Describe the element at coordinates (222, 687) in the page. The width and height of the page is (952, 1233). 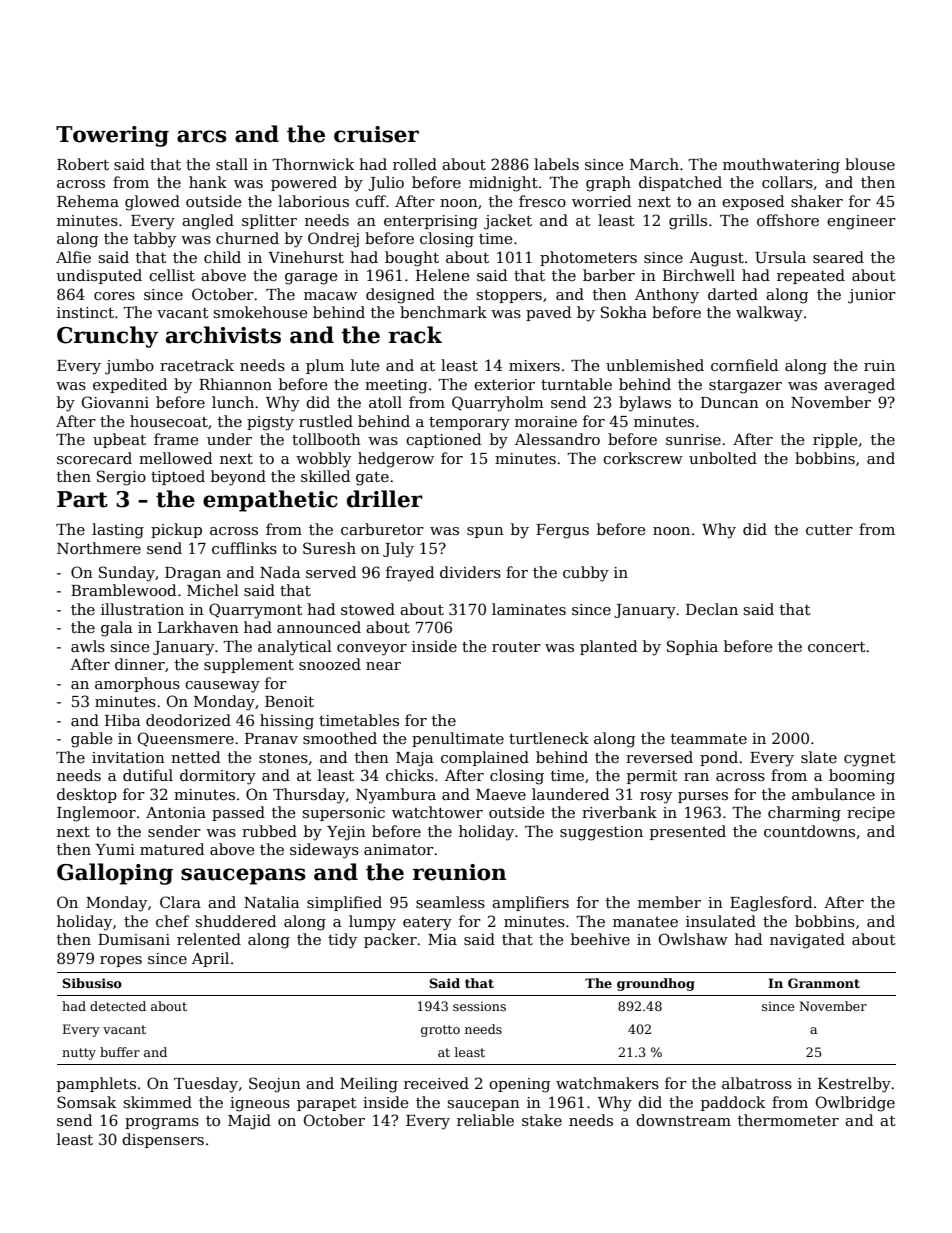
I see `causeway` at that location.
